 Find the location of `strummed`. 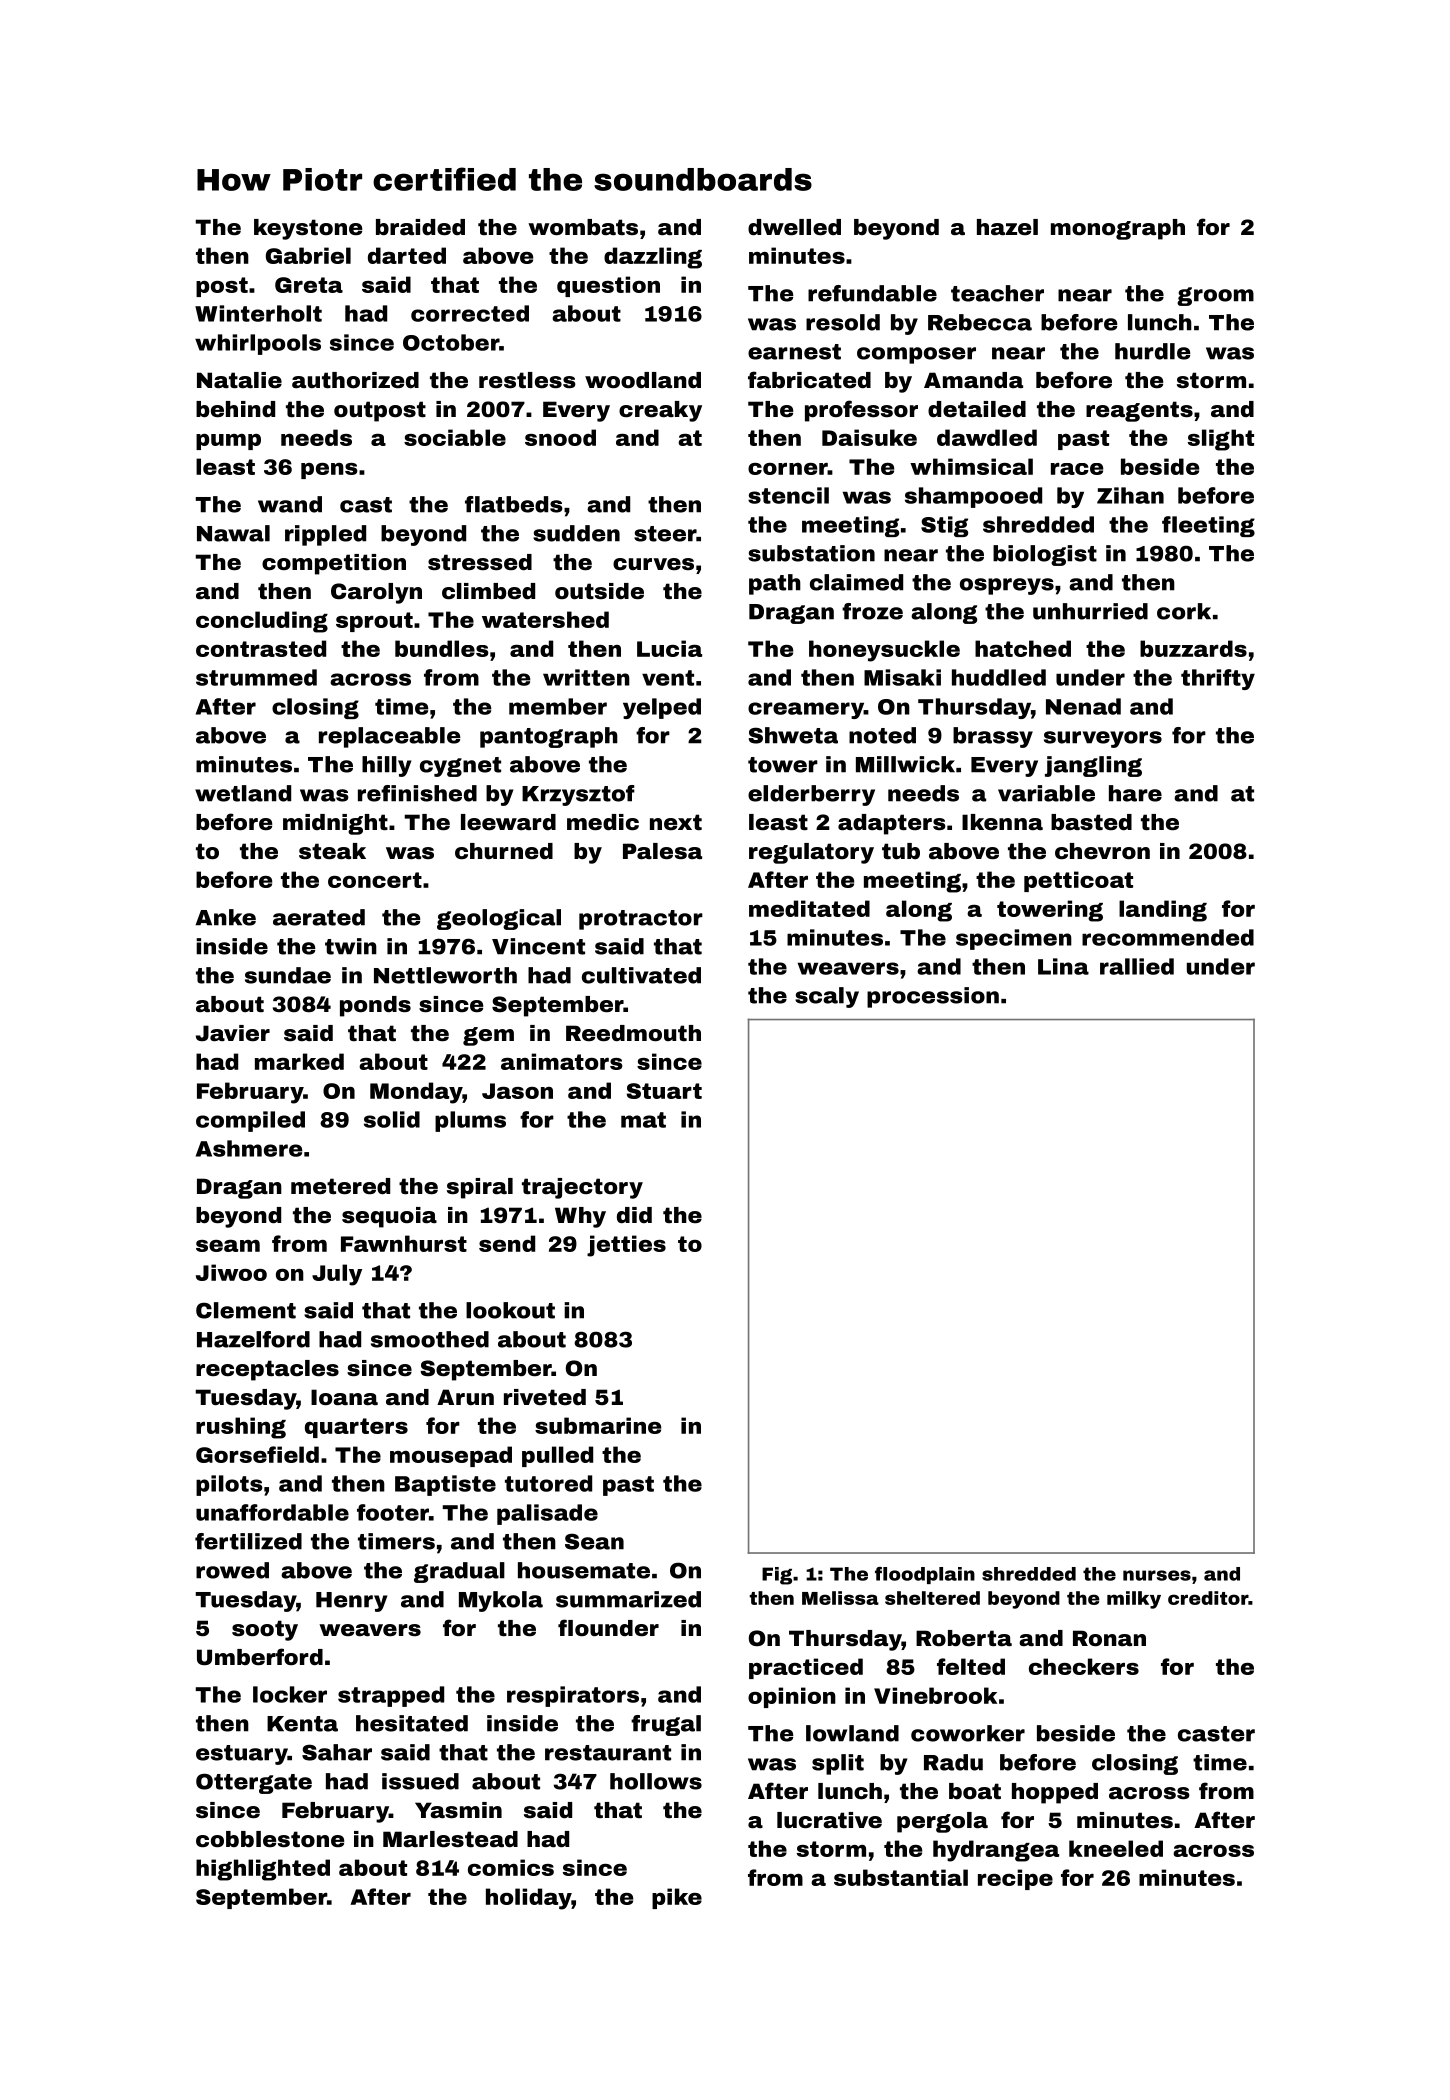

strummed is located at coordinates (256, 677).
